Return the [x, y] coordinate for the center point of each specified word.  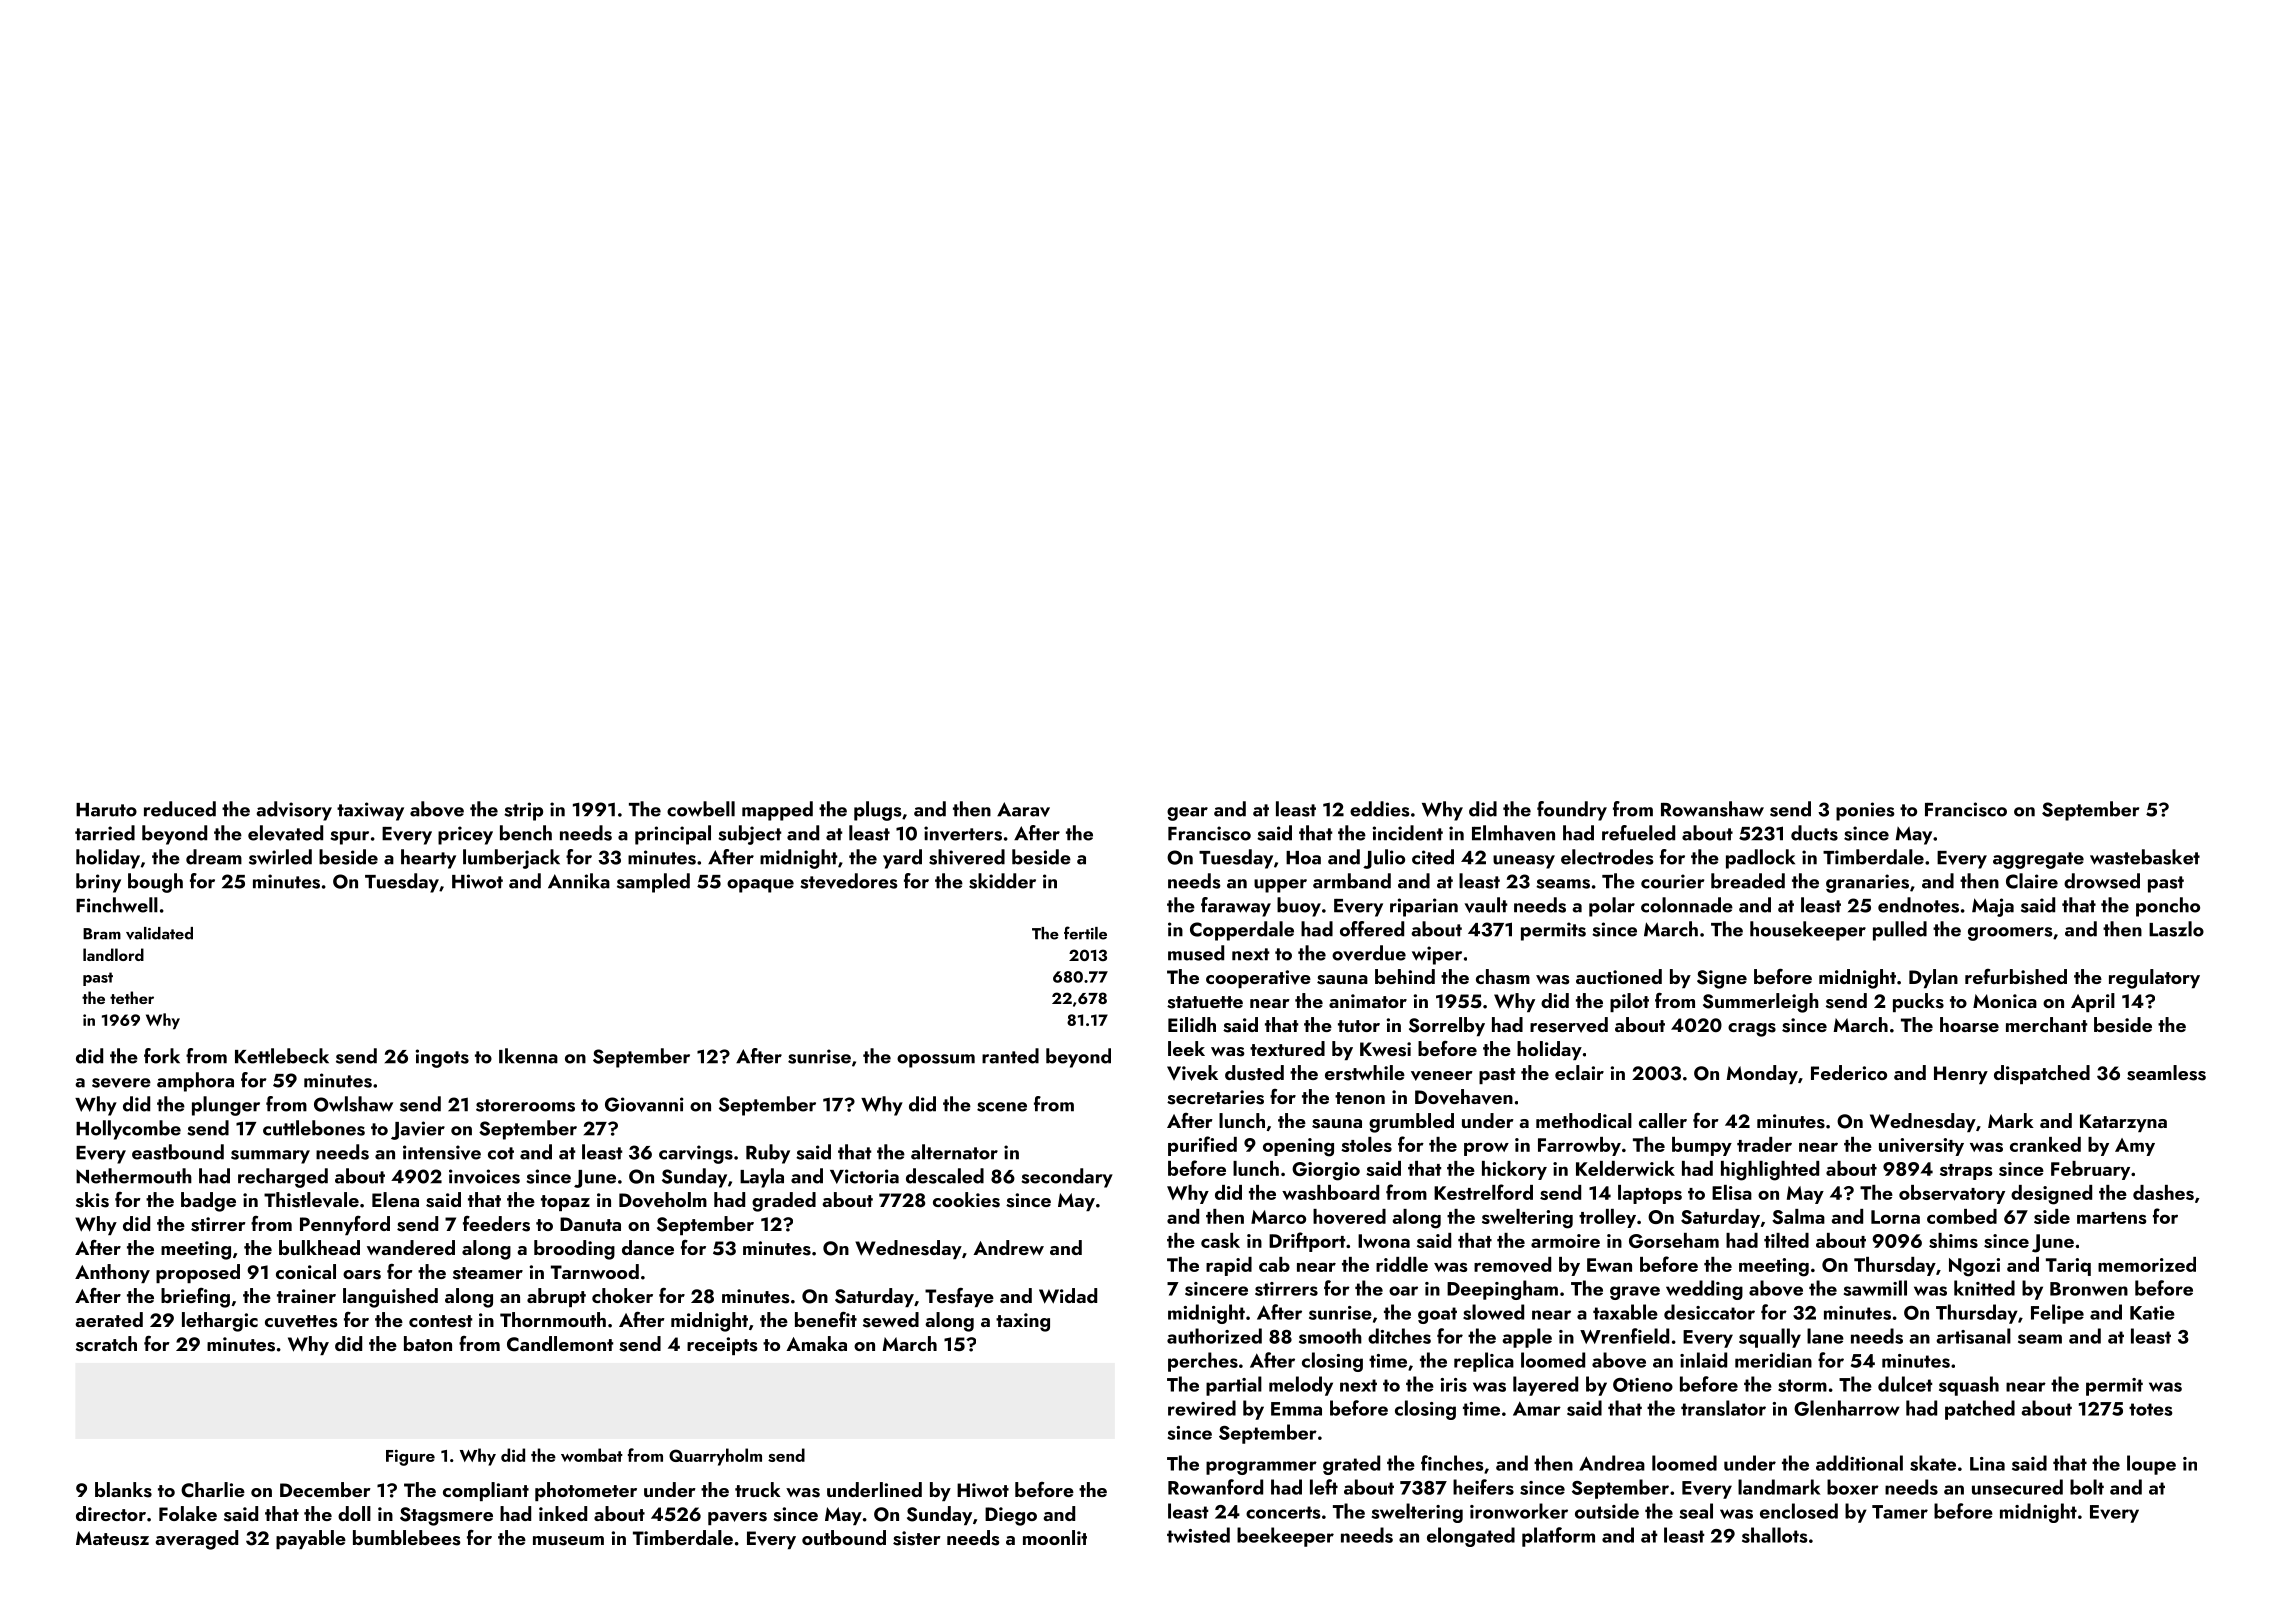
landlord [113, 954]
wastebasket [2145, 857]
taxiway [370, 811]
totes [2150, 1409]
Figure [410, 1457]
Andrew [1008, 1247]
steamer [488, 1273]
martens [2112, 1218]
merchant [2047, 1024]
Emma [1296, 1409]
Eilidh [1192, 1024]
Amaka [816, 1343]
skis [92, 1200]
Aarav [1023, 809]
